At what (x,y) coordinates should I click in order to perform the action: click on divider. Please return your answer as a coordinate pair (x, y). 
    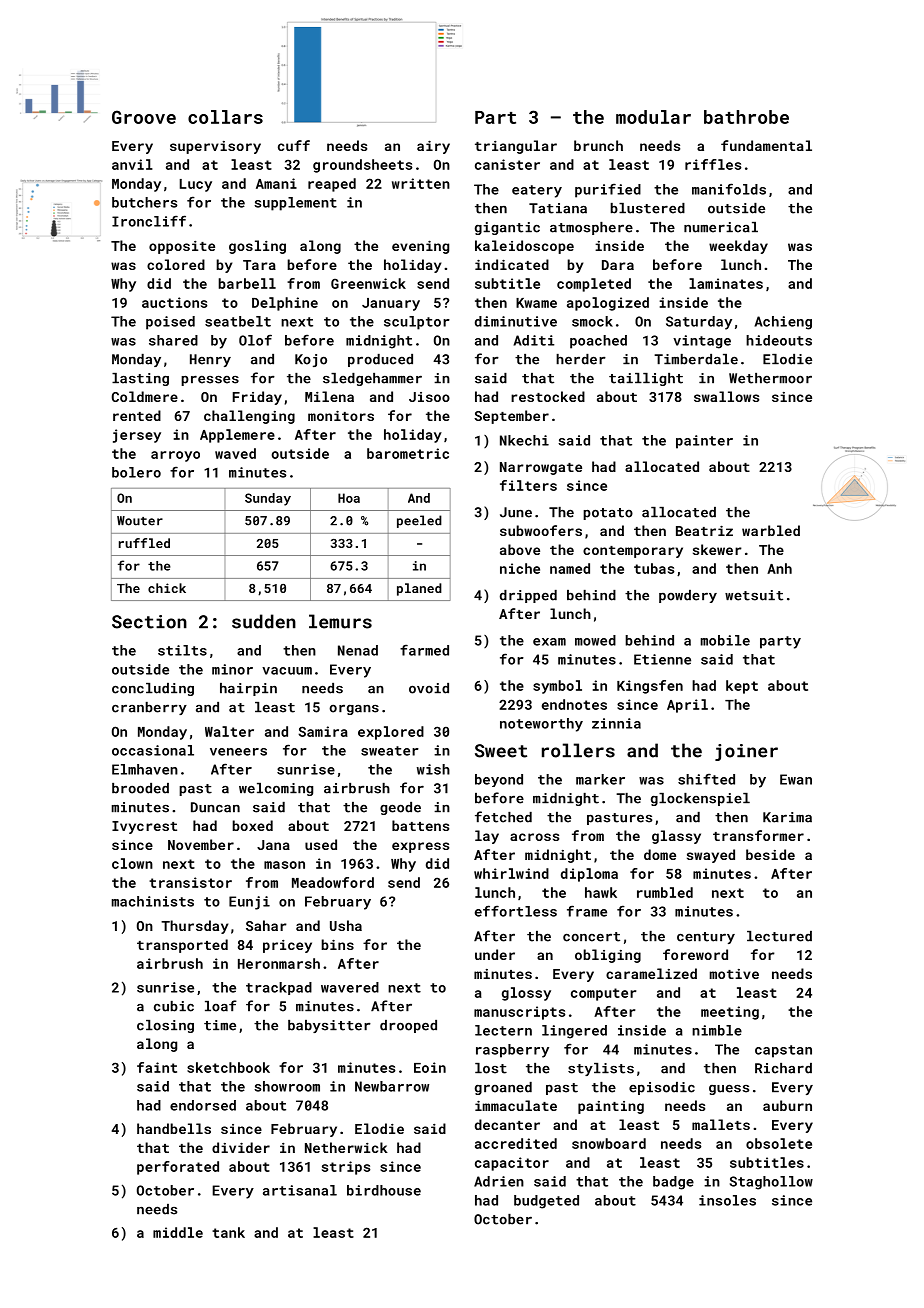
    Looking at the image, I should click on (241, 1147).
